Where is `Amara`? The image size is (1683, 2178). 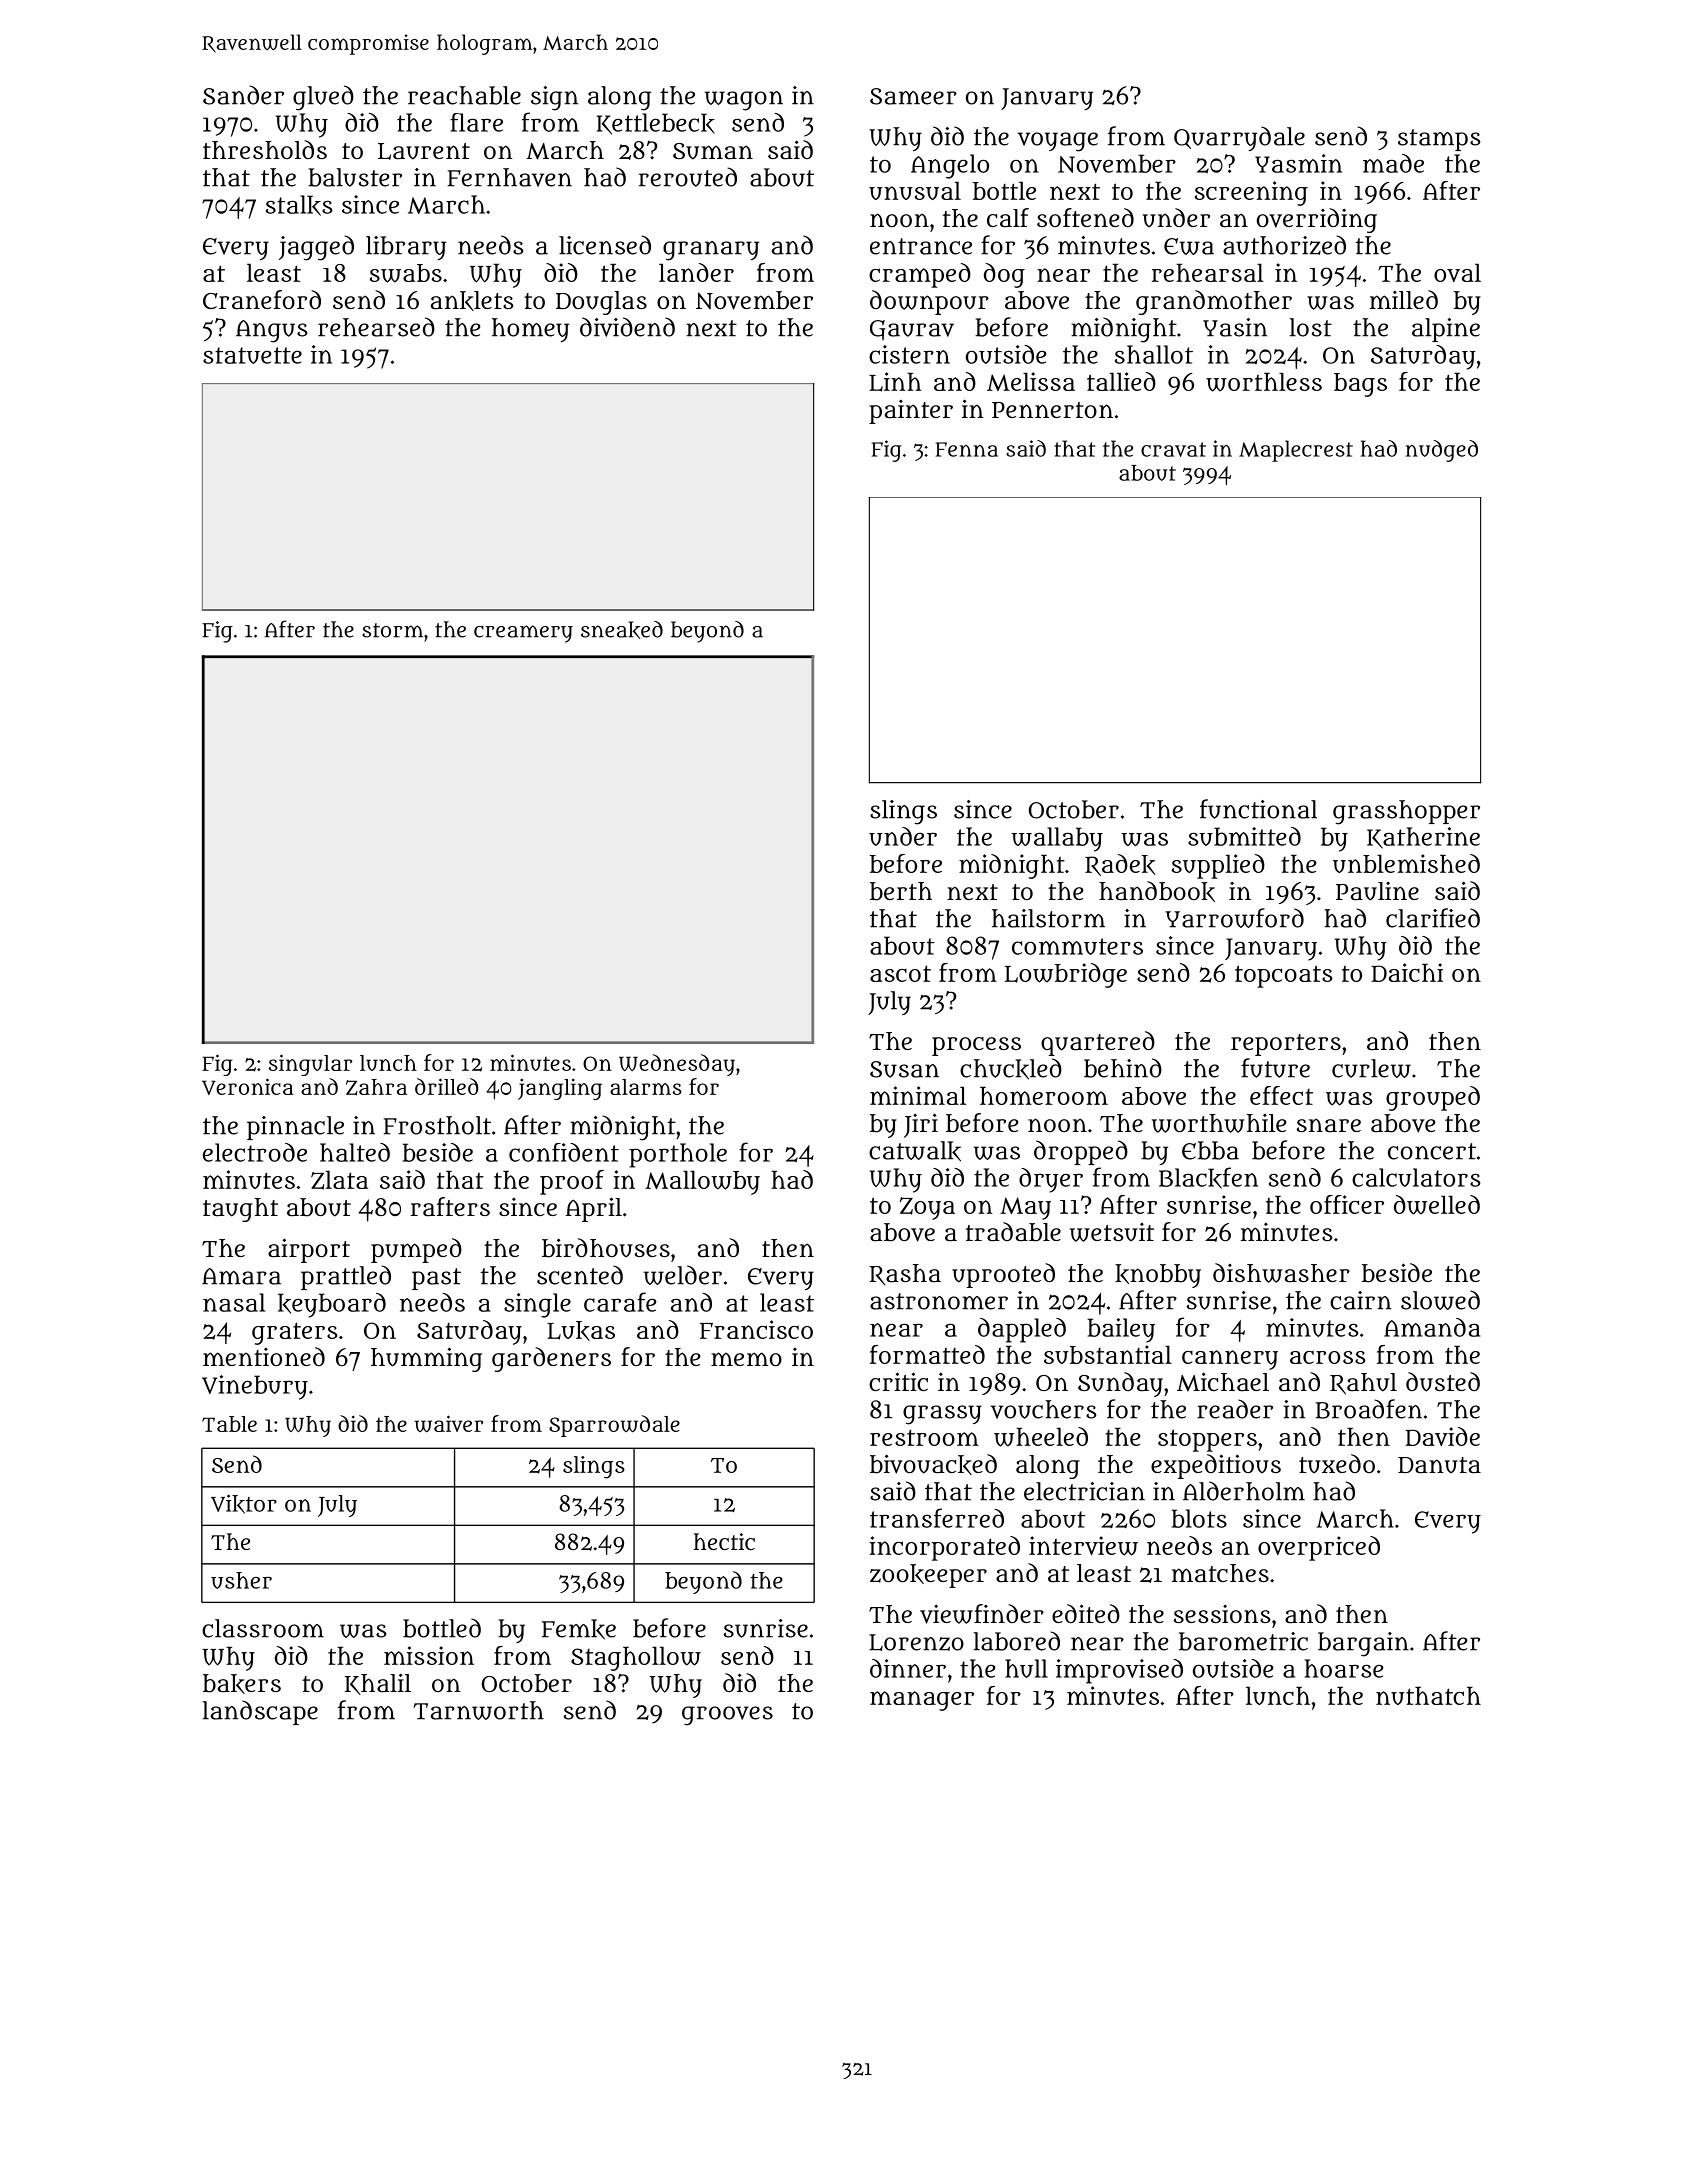
Amara is located at coordinates (241, 1276).
